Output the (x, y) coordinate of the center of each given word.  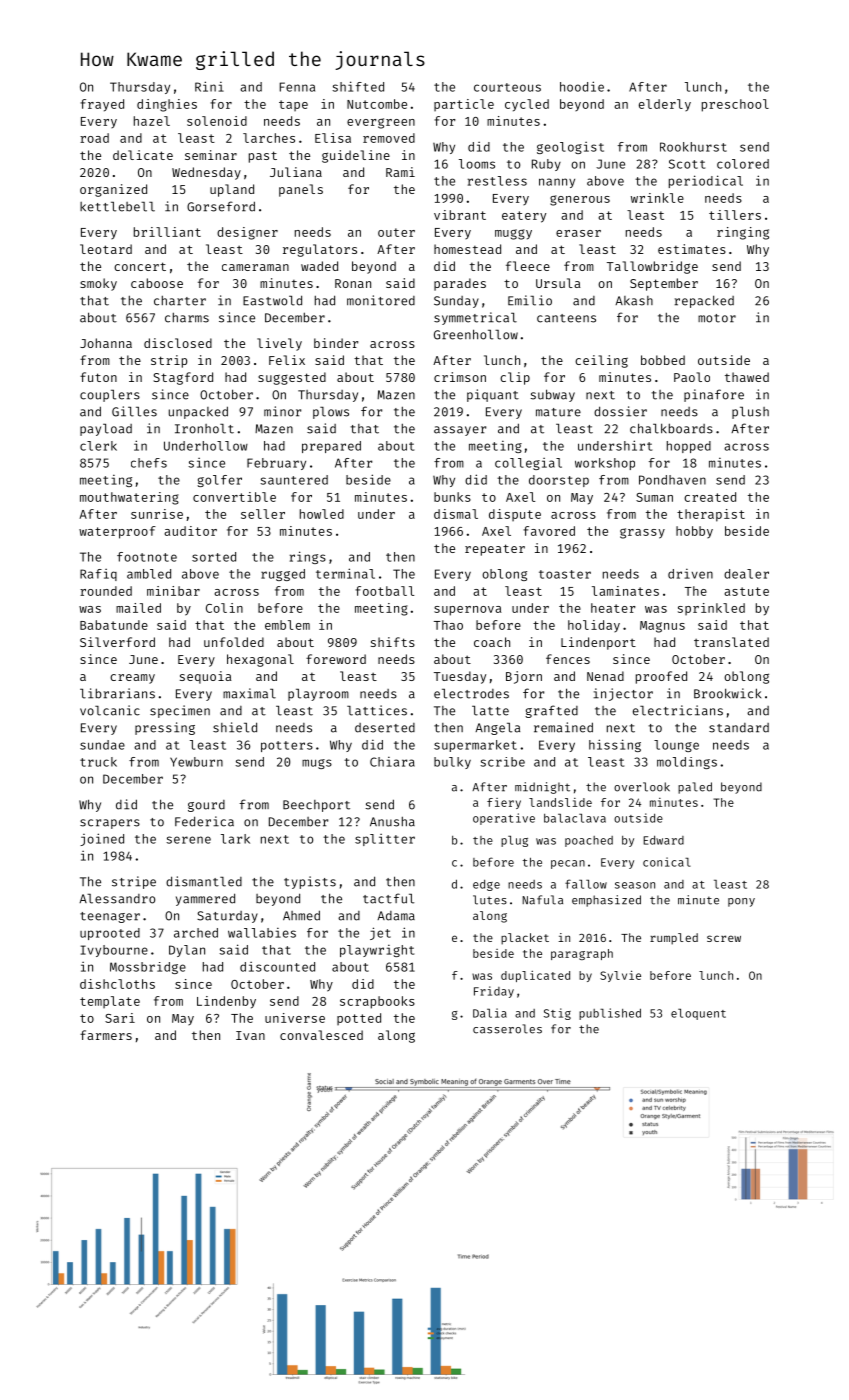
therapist (711, 515)
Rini (209, 86)
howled (322, 514)
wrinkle (657, 198)
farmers (106, 1035)
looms (477, 164)
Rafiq (98, 575)
